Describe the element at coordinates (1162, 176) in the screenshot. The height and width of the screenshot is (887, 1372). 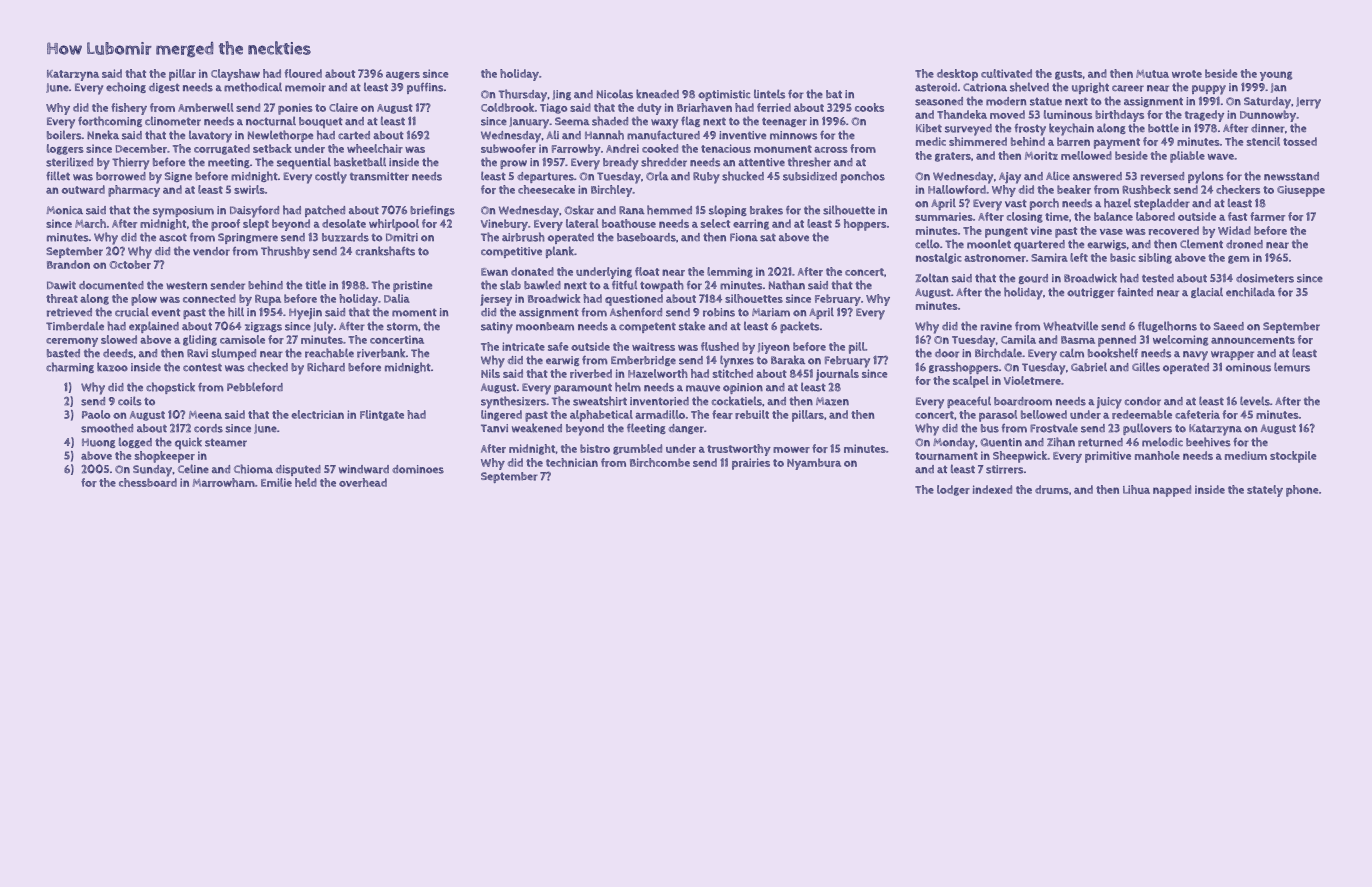
I see `reversed` at that location.
